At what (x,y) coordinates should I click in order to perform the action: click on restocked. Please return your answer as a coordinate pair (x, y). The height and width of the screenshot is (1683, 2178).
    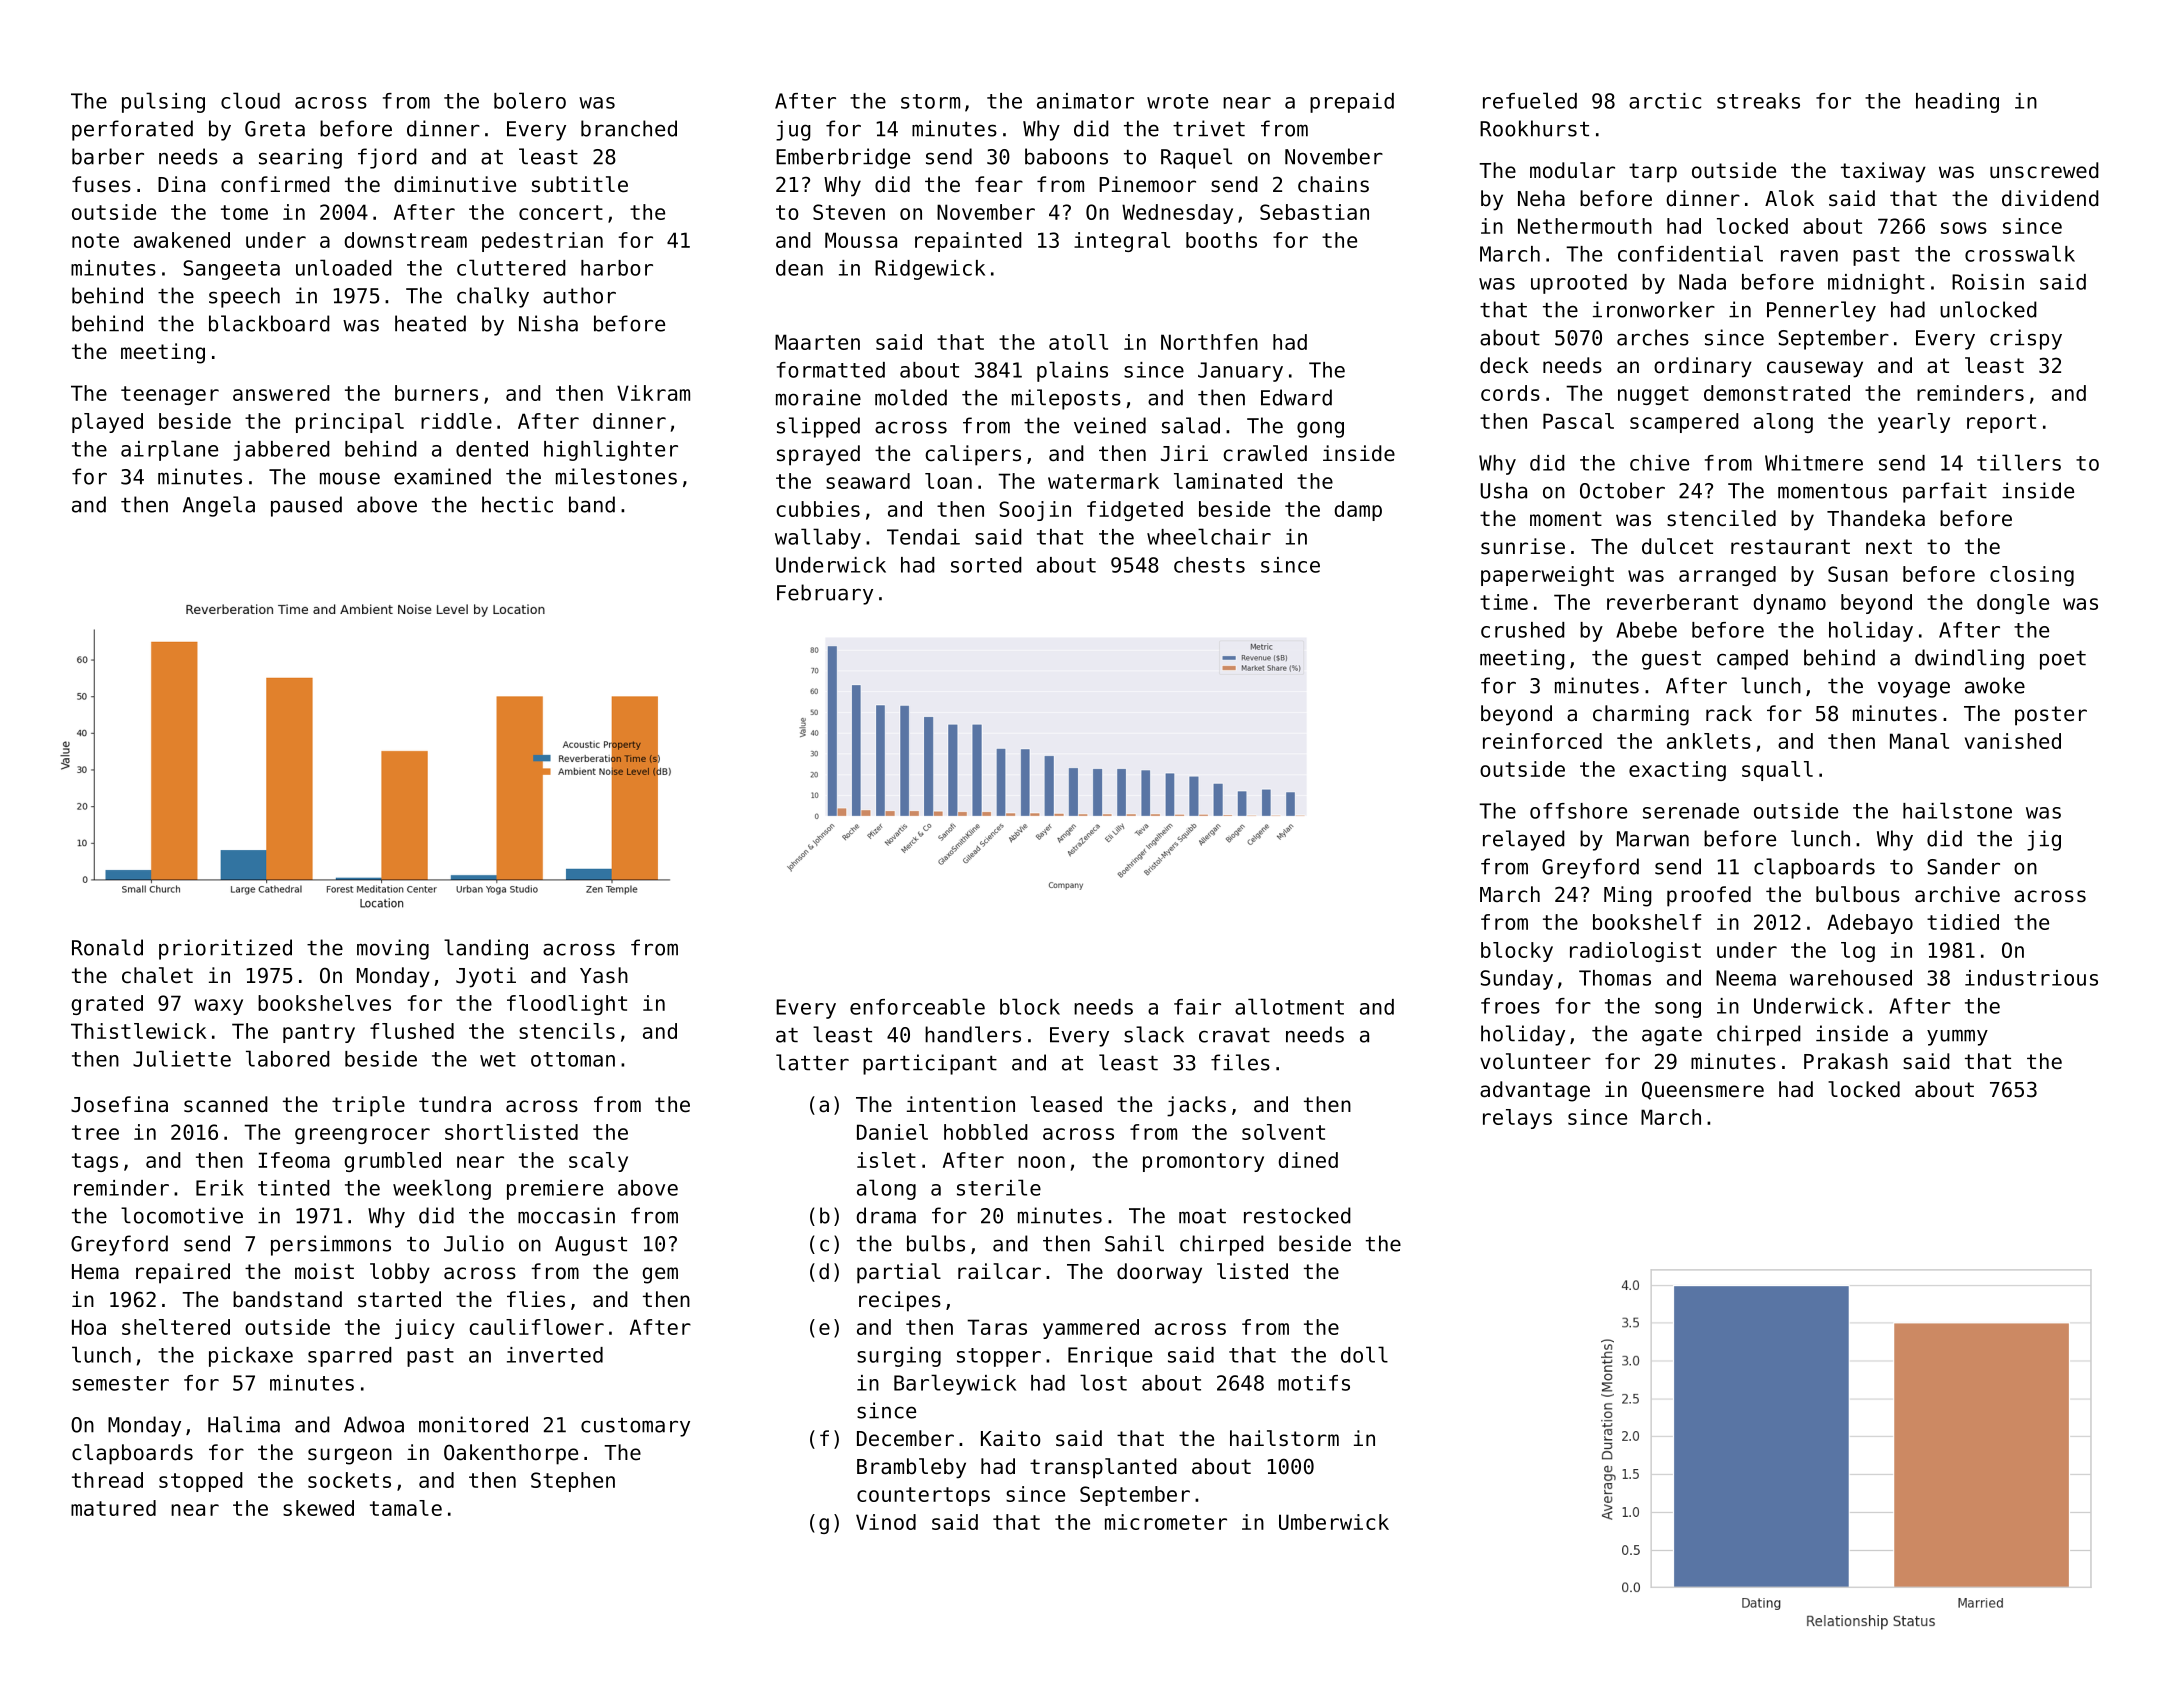
    Looking at the image, I should click on (1297, 1215).
